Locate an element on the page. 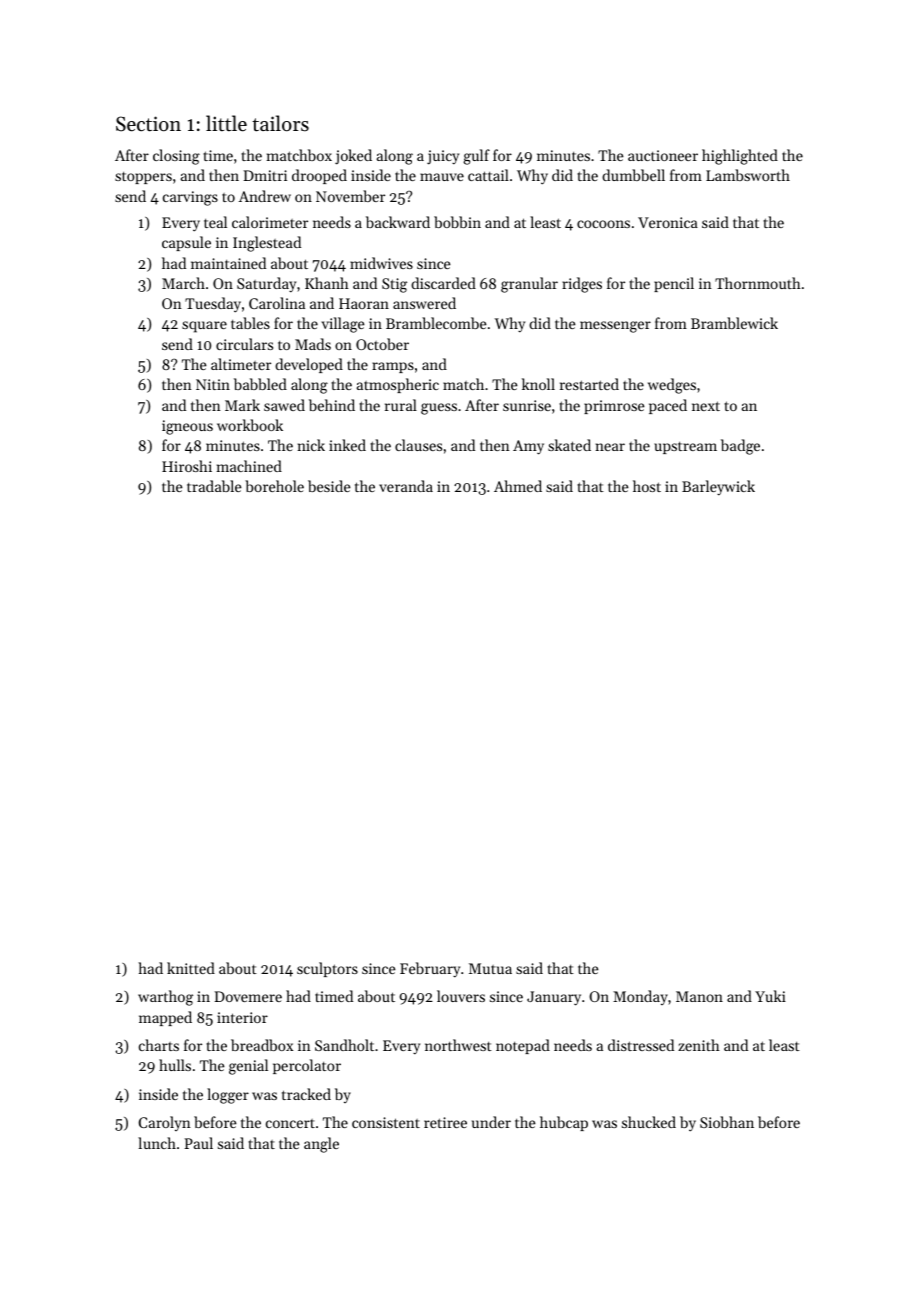  tradable is located at coordinates (214, 486).
